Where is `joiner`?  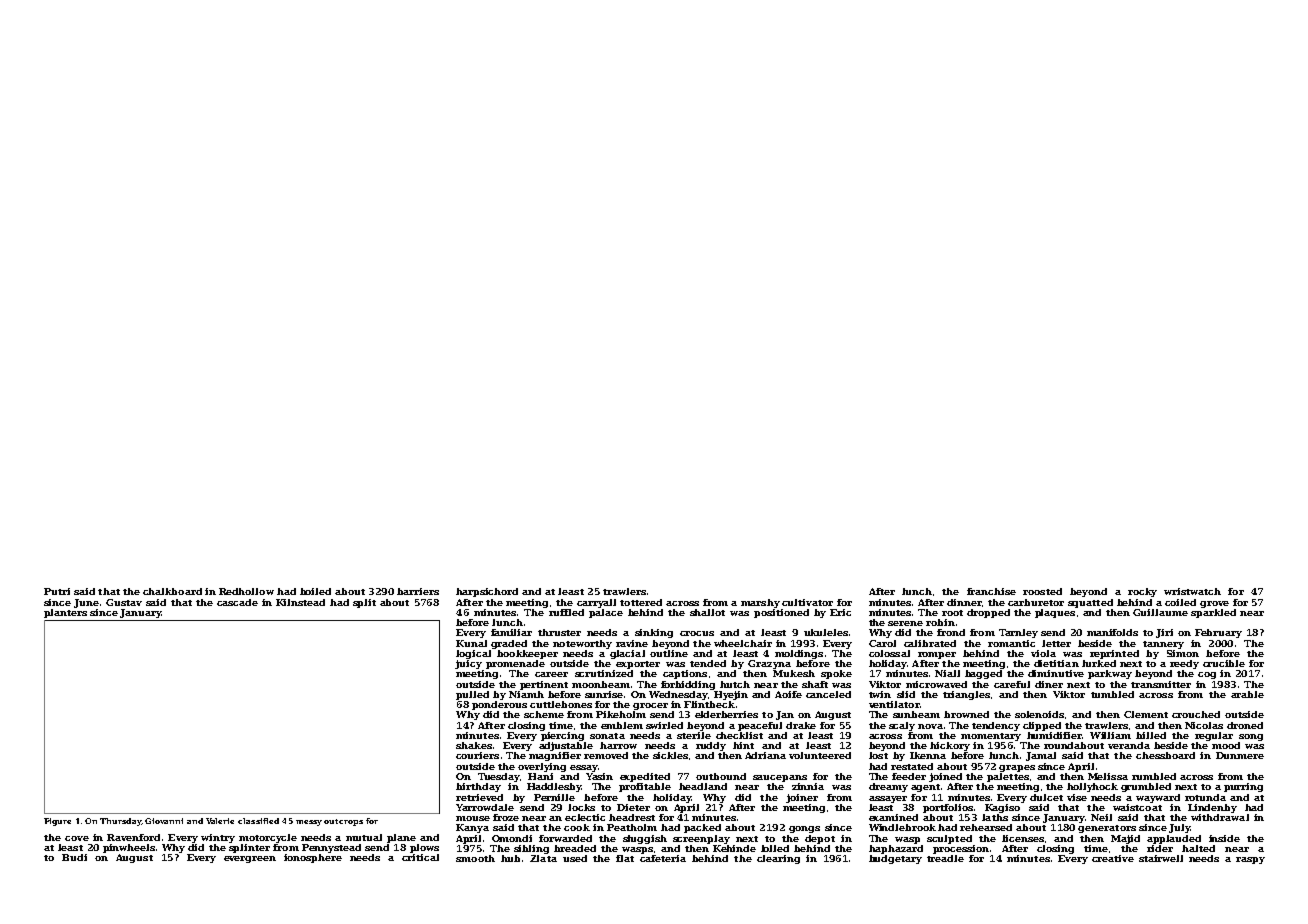
joiner is located at coordinates (802, 798).
